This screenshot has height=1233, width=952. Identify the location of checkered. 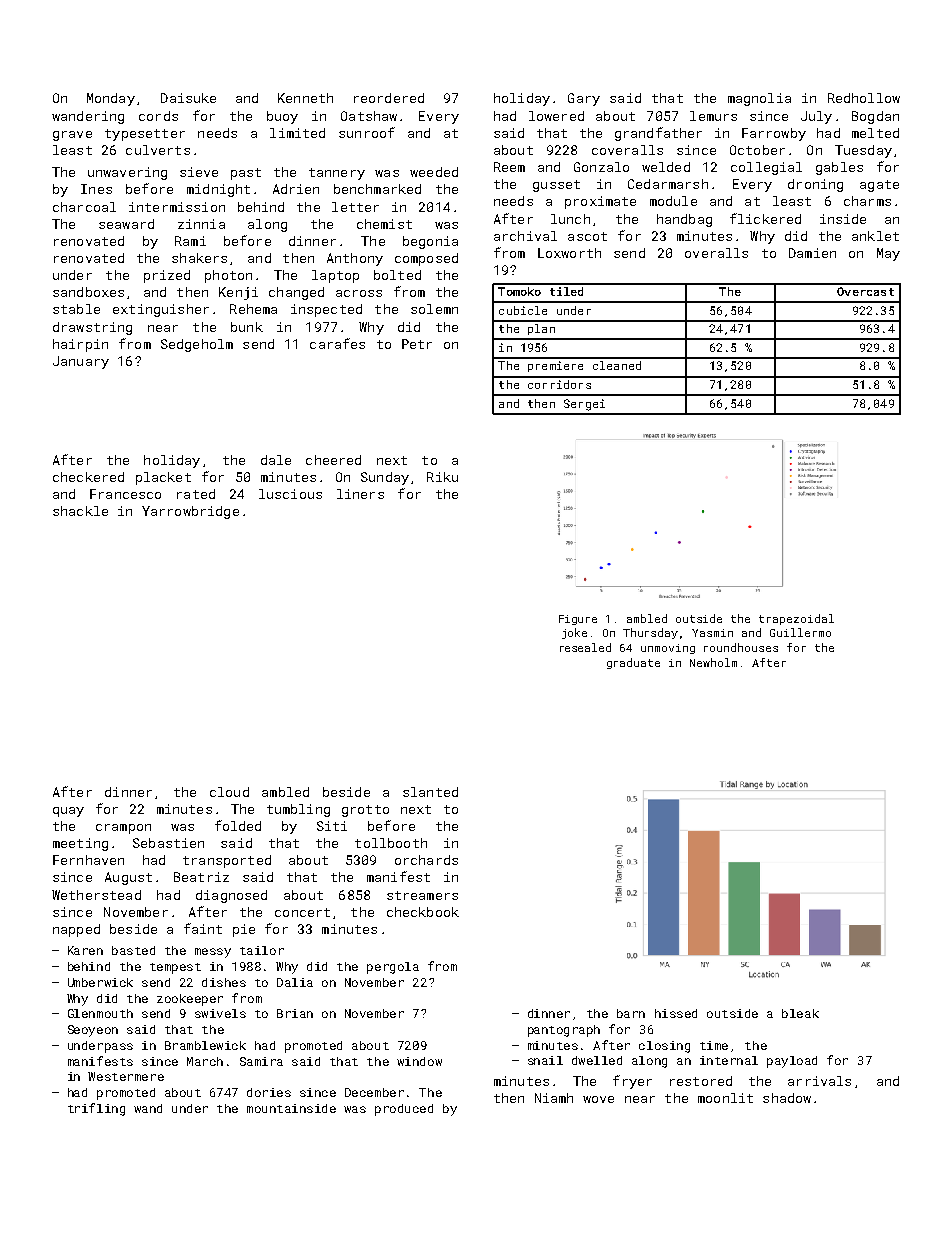
(88, 477).
